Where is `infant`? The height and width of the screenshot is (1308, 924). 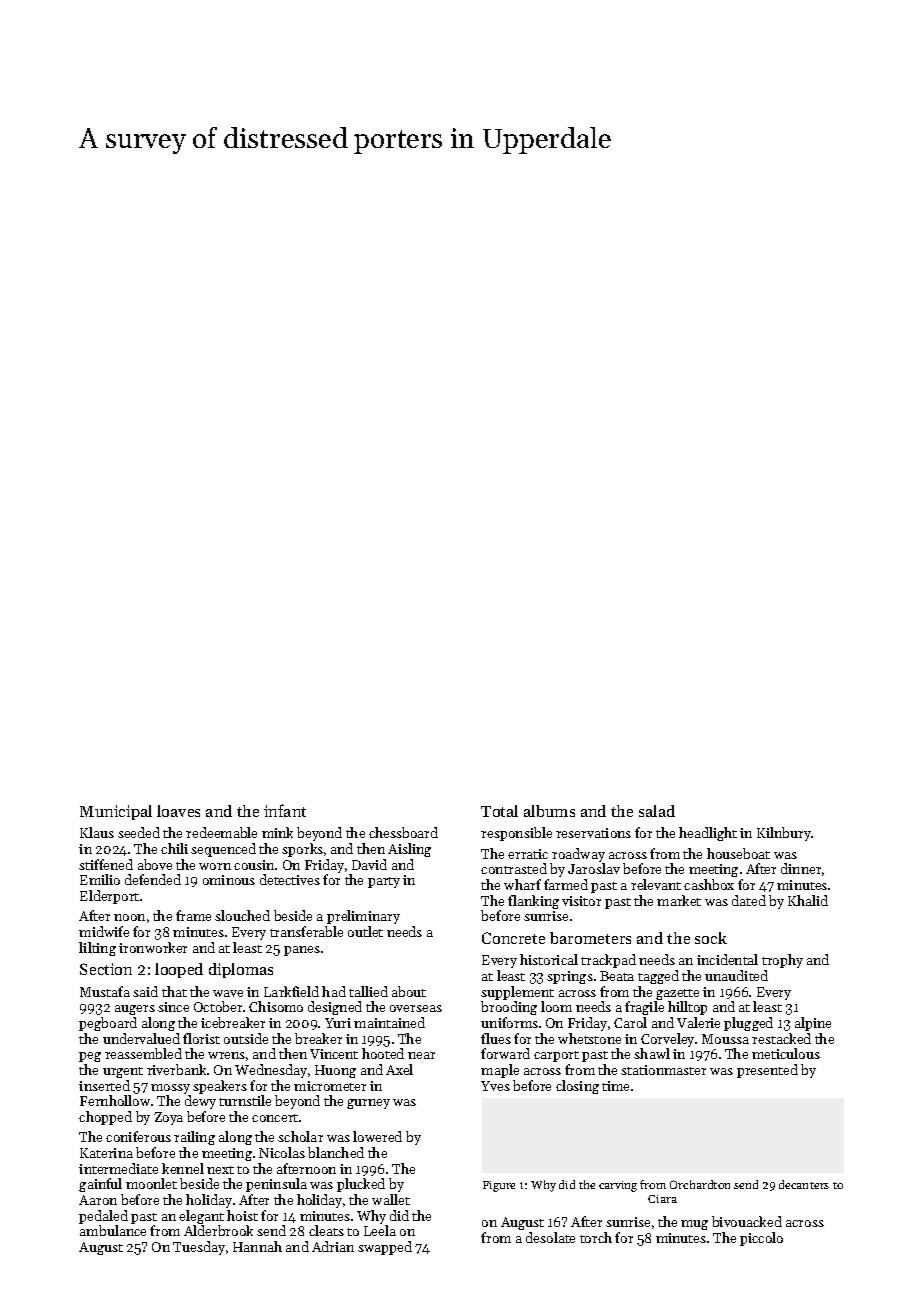
infant is located at coordinates (285, 810).
